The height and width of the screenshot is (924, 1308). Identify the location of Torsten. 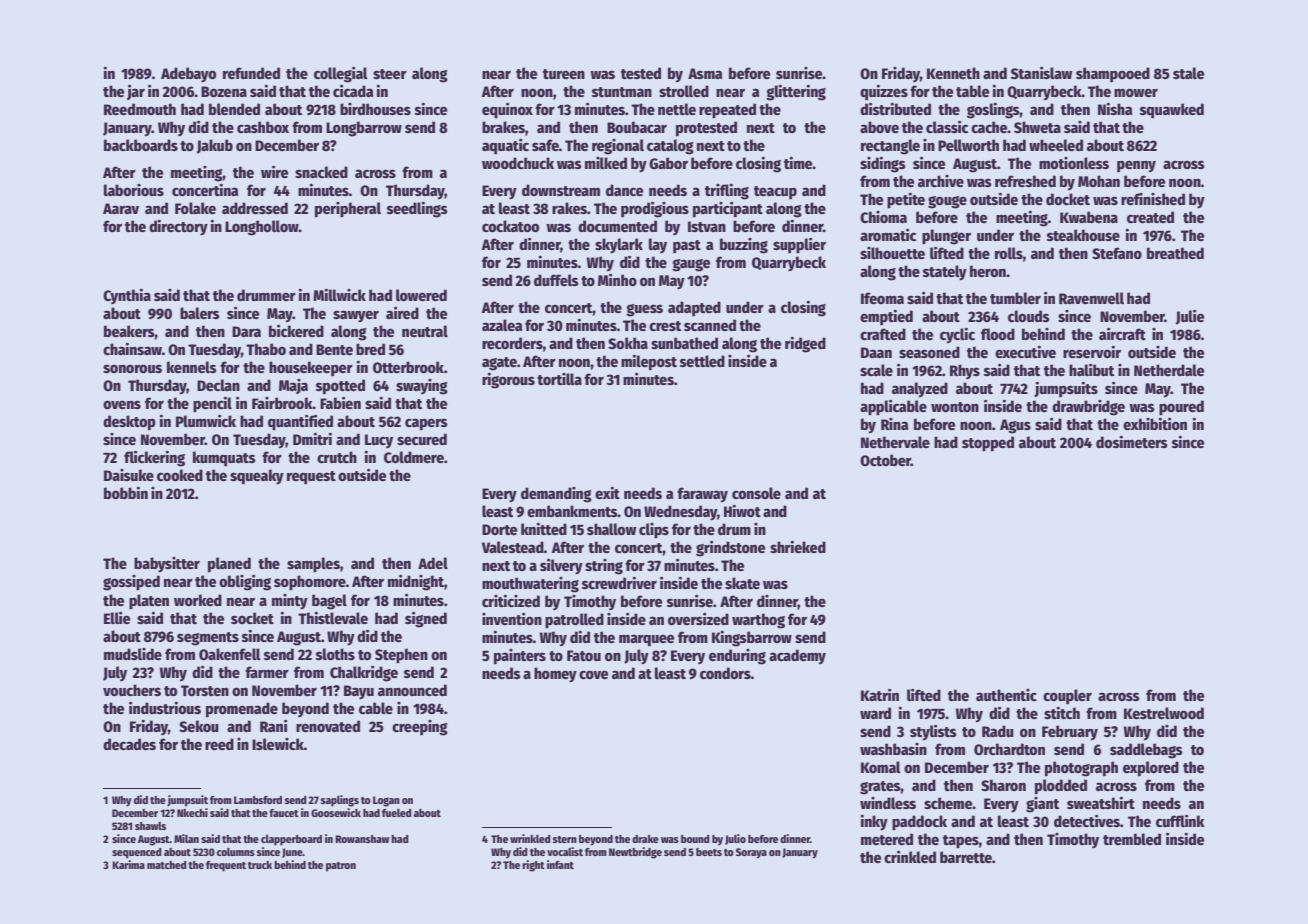
(205, 690).
